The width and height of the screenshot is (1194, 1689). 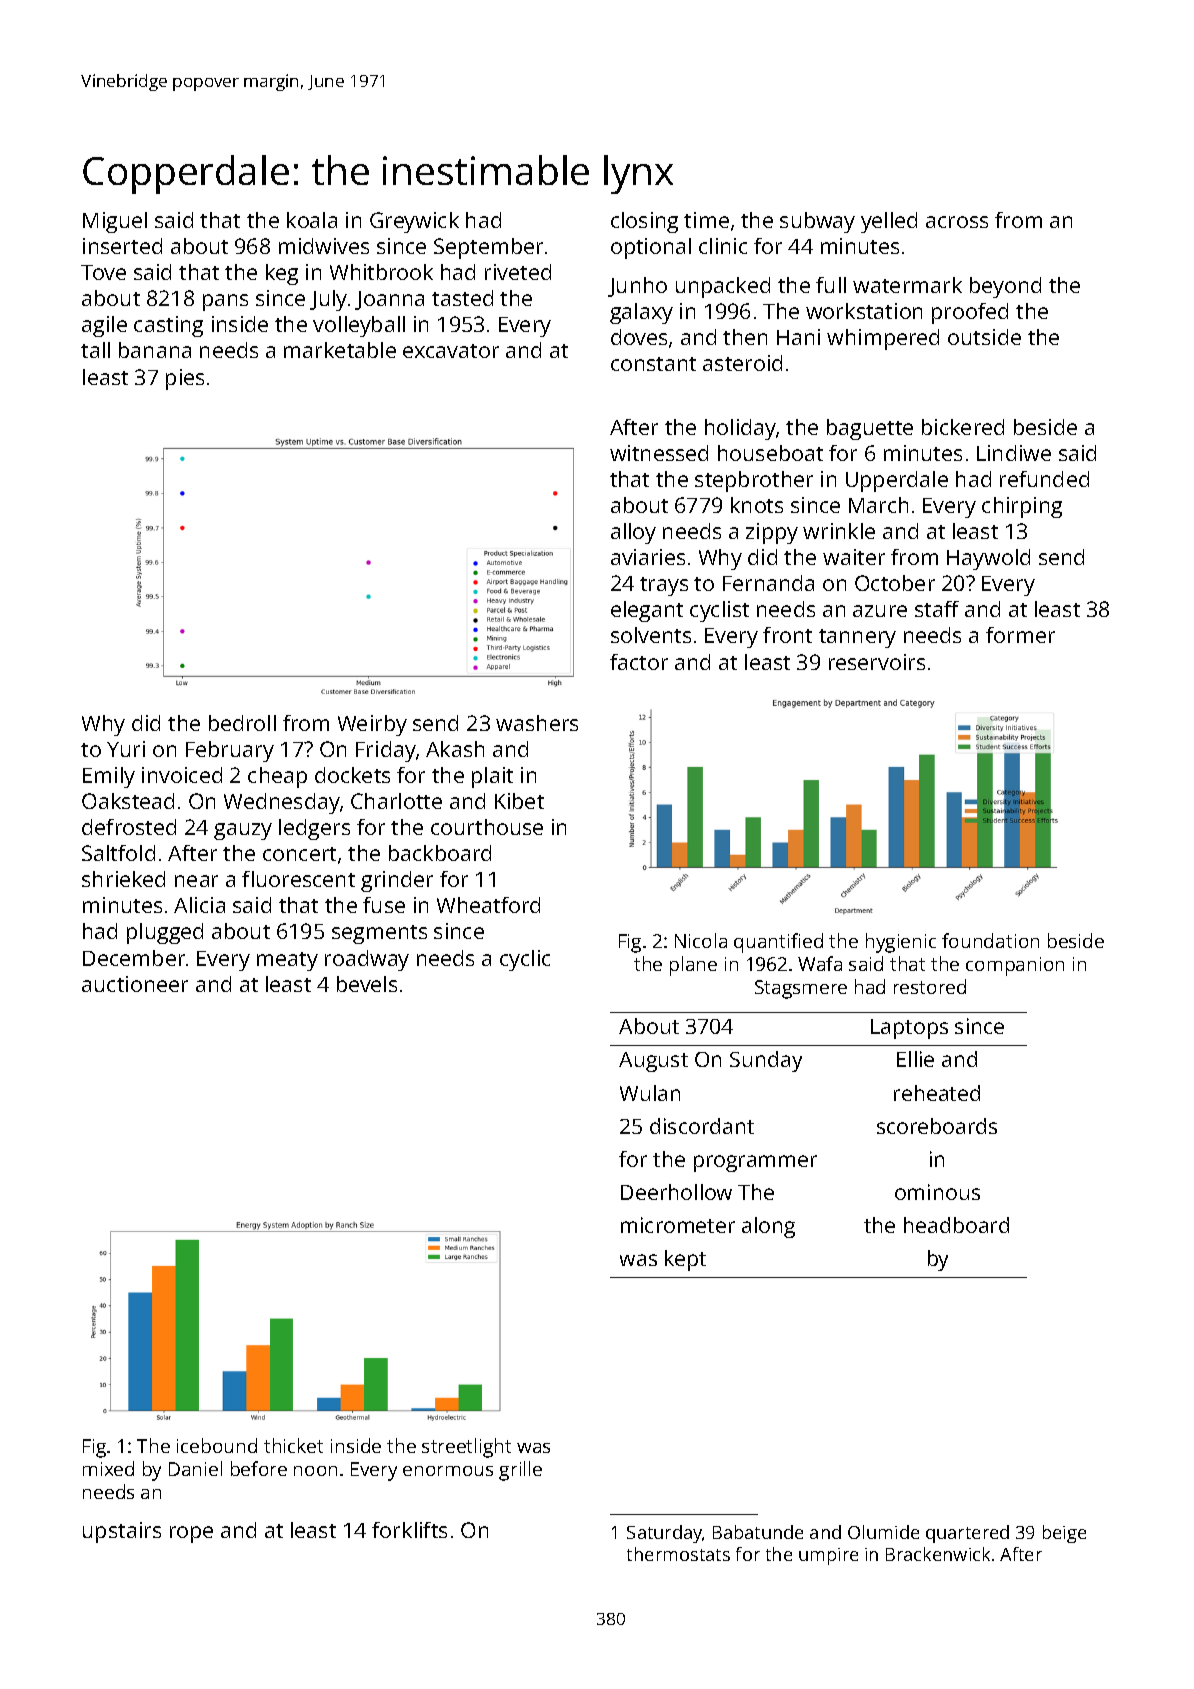 What do you see at coordinates (685, 1260) in the screenshot?
I see `kept` at bounding box center [685, 1260].
